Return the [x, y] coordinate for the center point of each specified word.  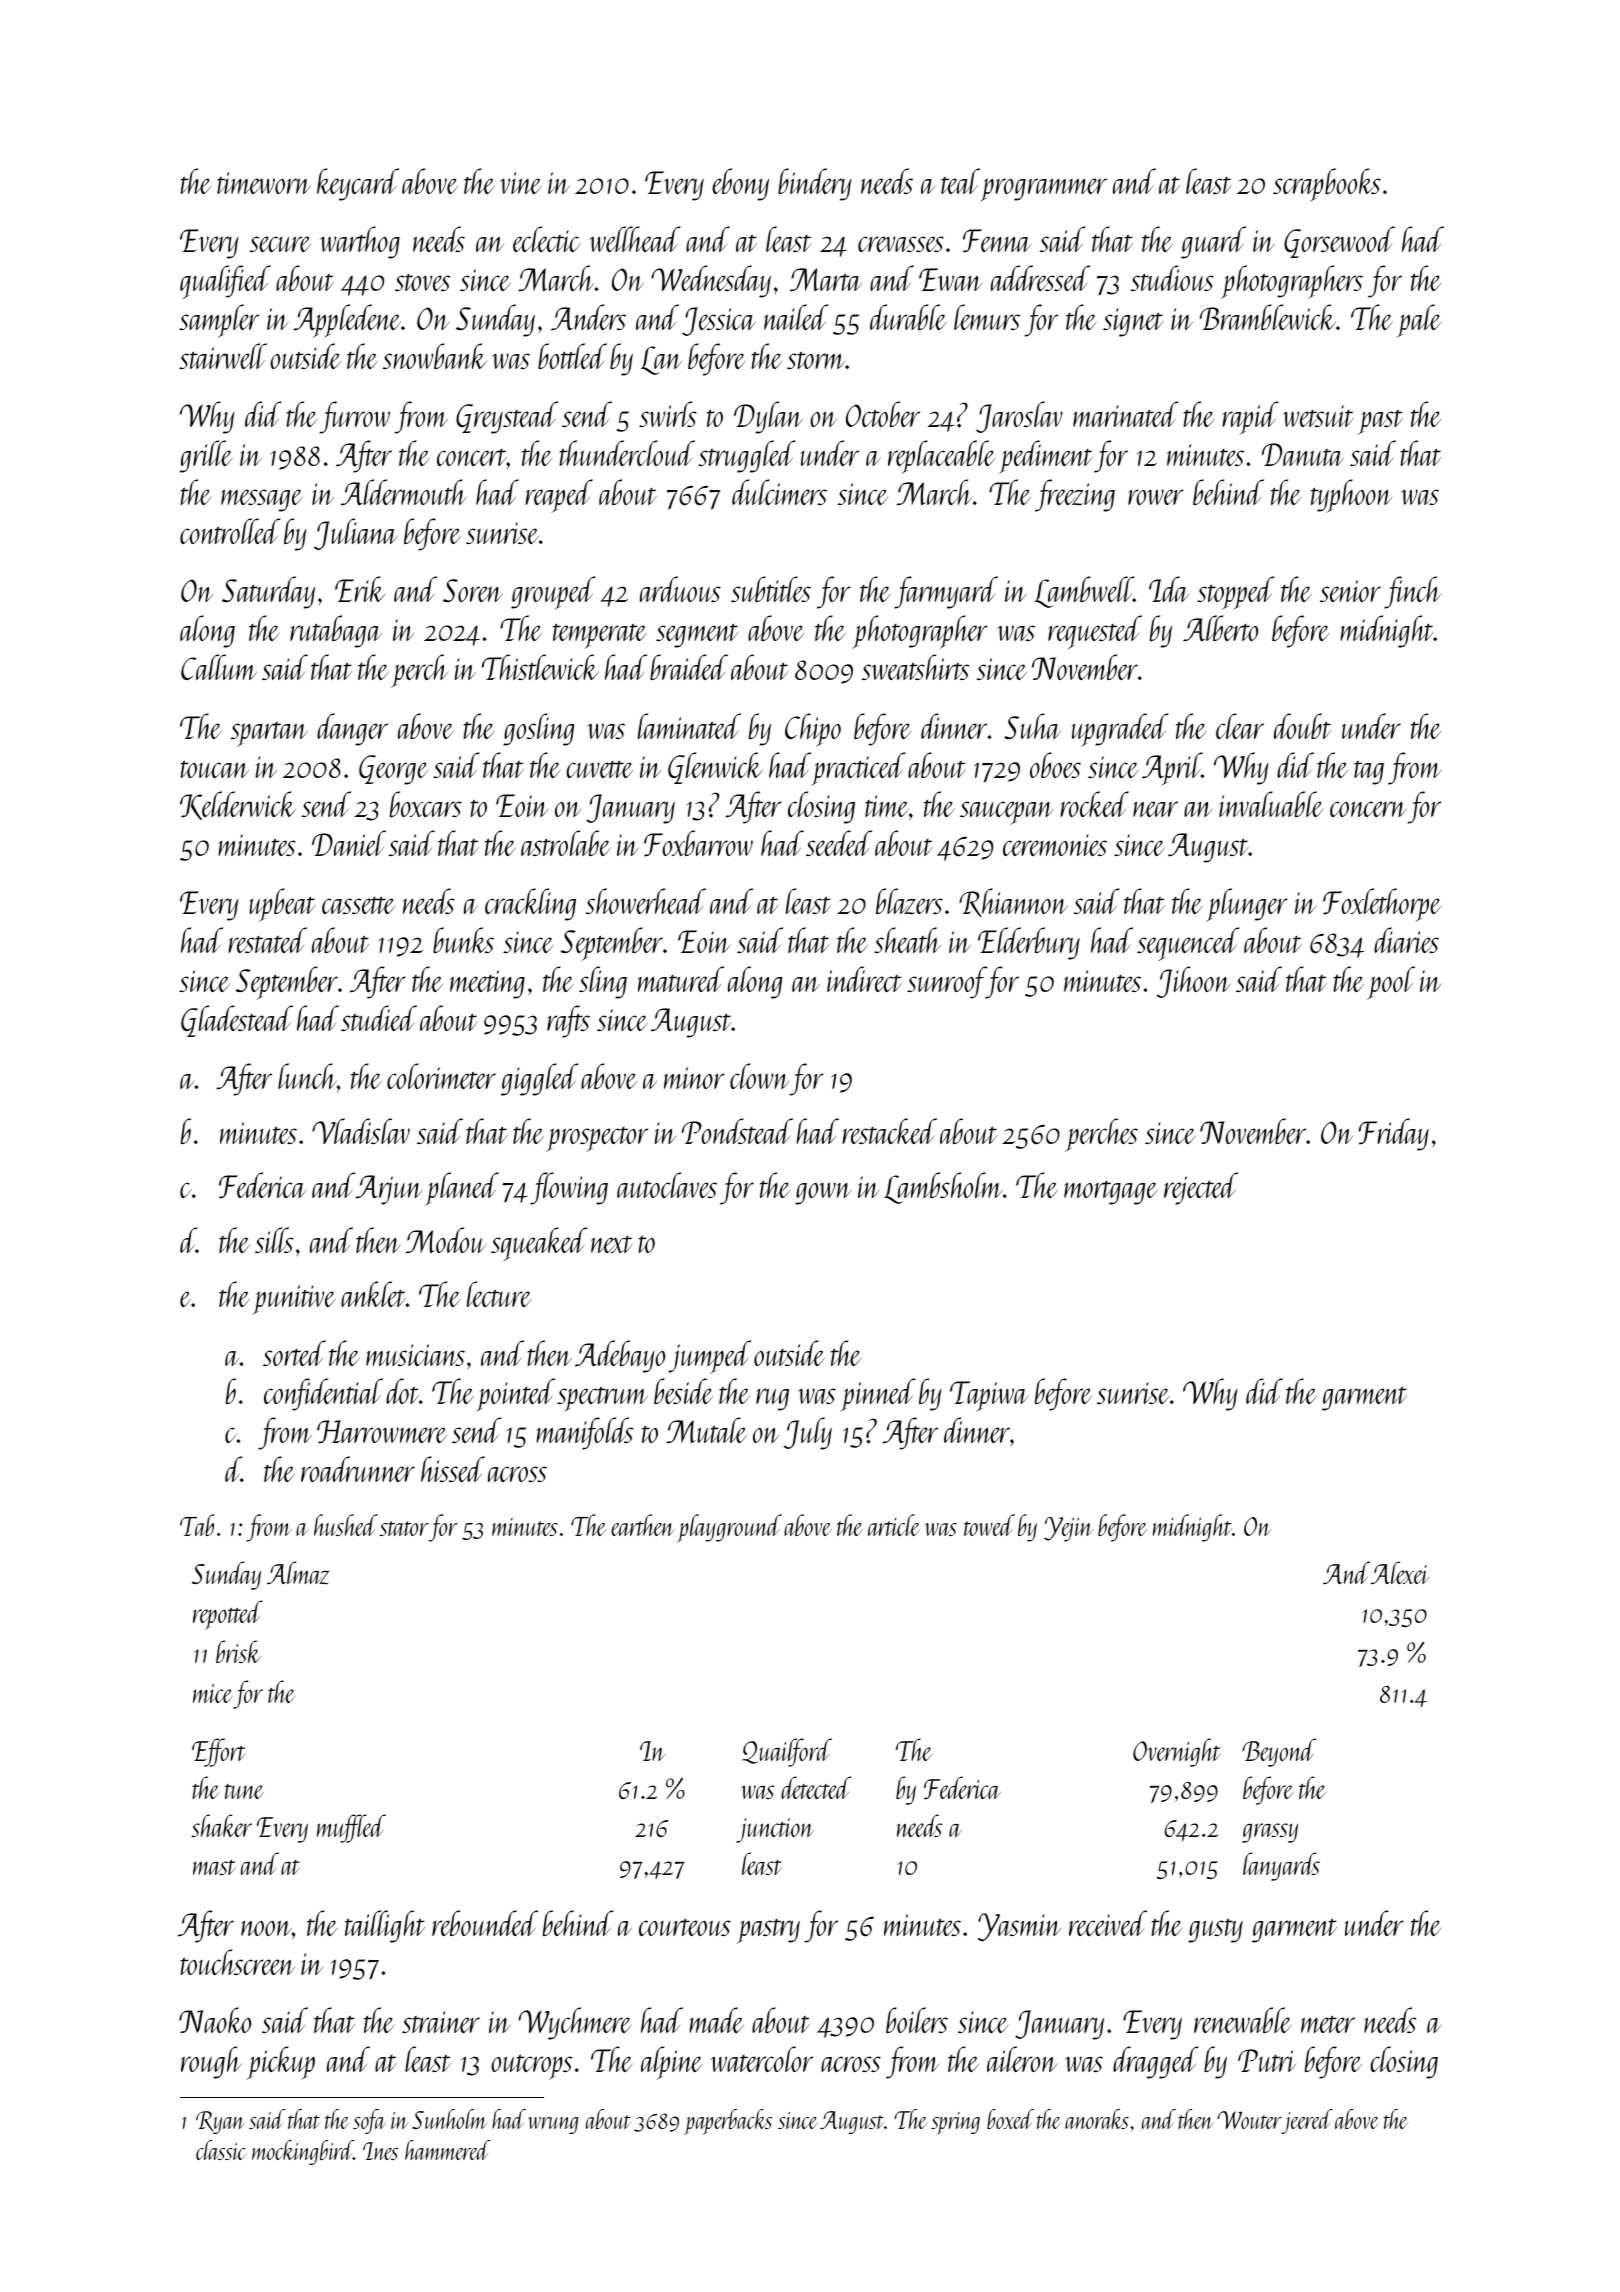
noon [266, 1928]
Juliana [356, 534]
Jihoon [1193, 982]
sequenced [1188, 944]
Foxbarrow [698, 843]
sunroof [946, 982]
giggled [540, 1079]
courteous [685, 1927]
